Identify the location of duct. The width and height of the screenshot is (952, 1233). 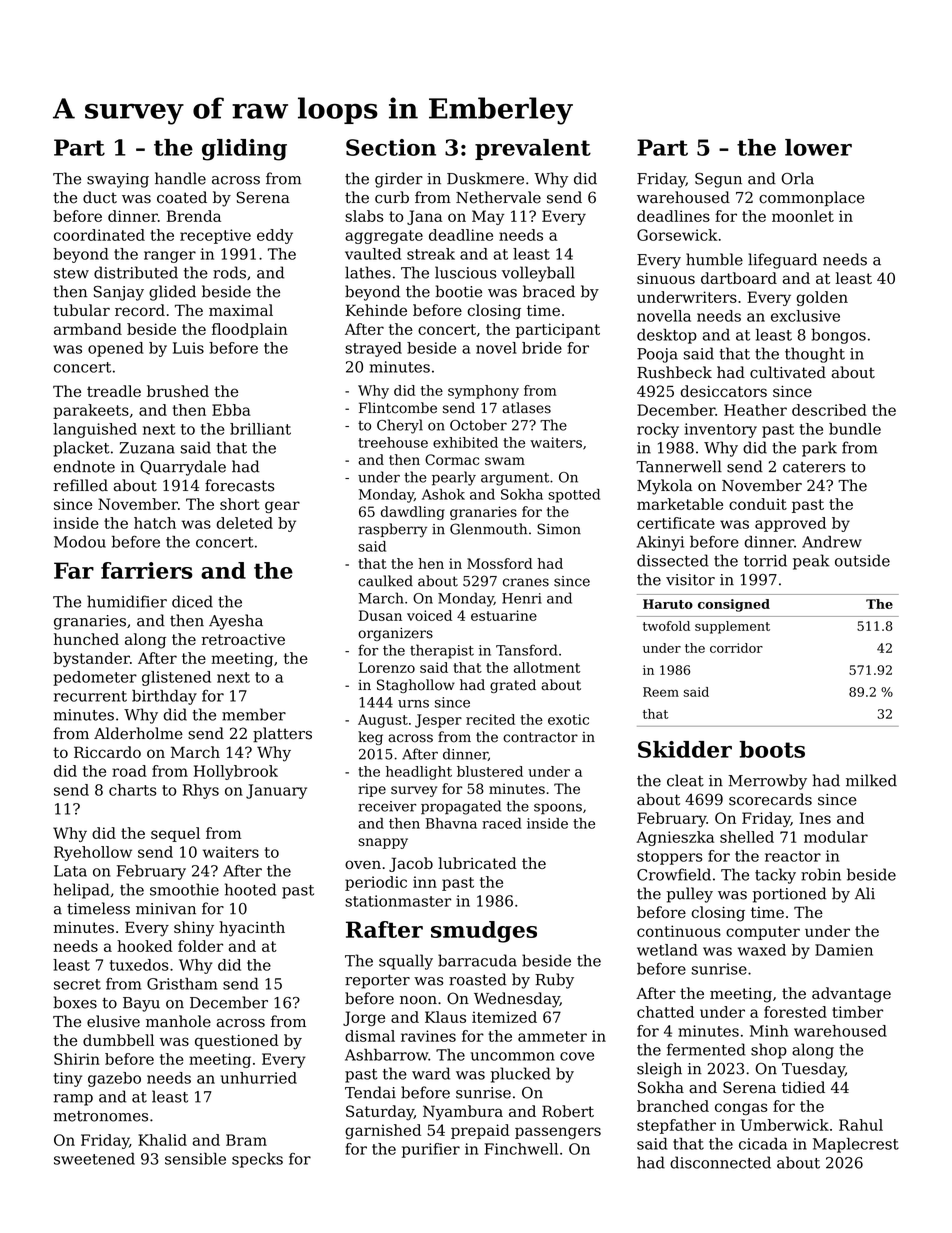
(100, 197).
